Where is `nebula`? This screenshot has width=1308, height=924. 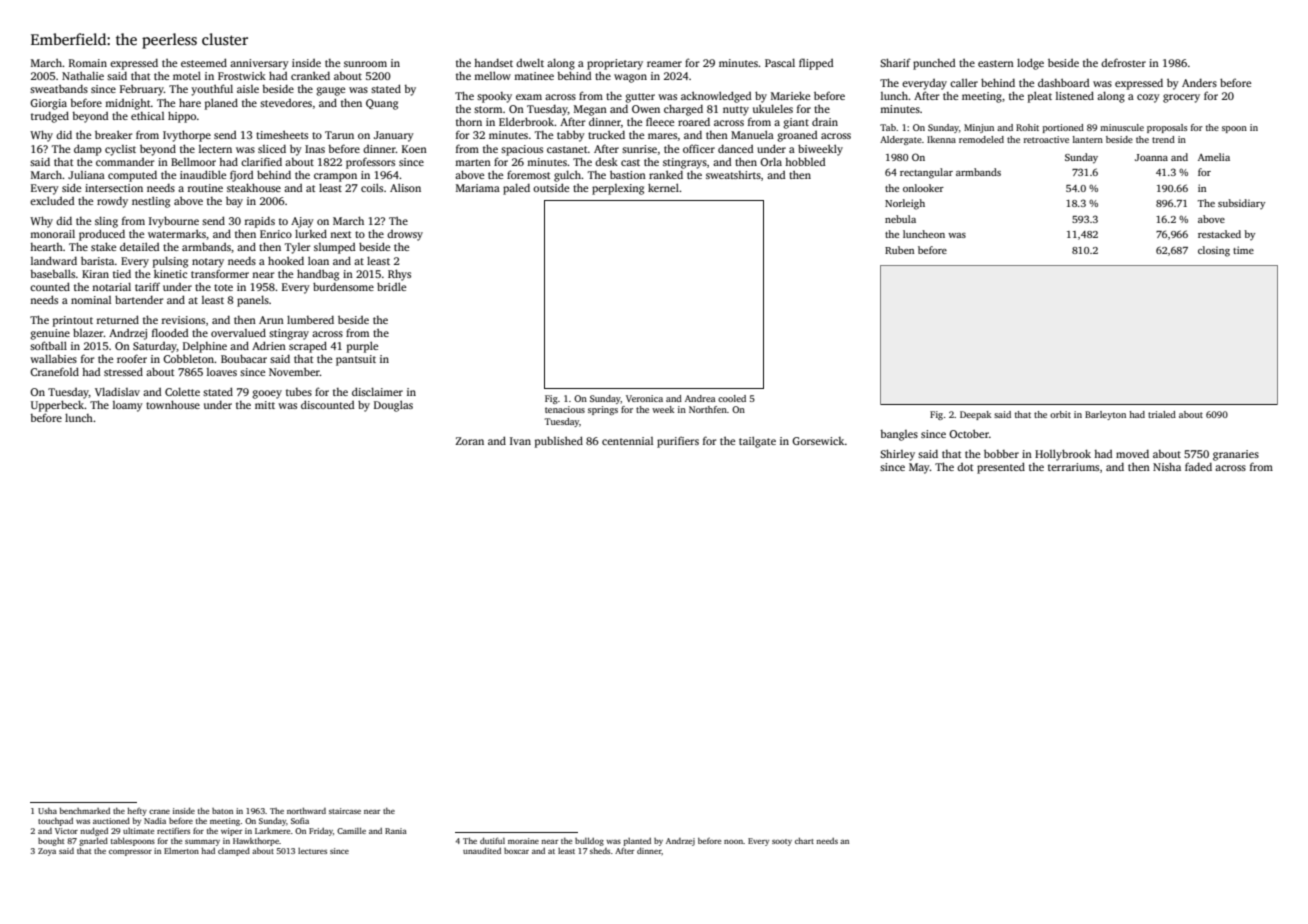 nebula is located at coordinates (900, 219).
